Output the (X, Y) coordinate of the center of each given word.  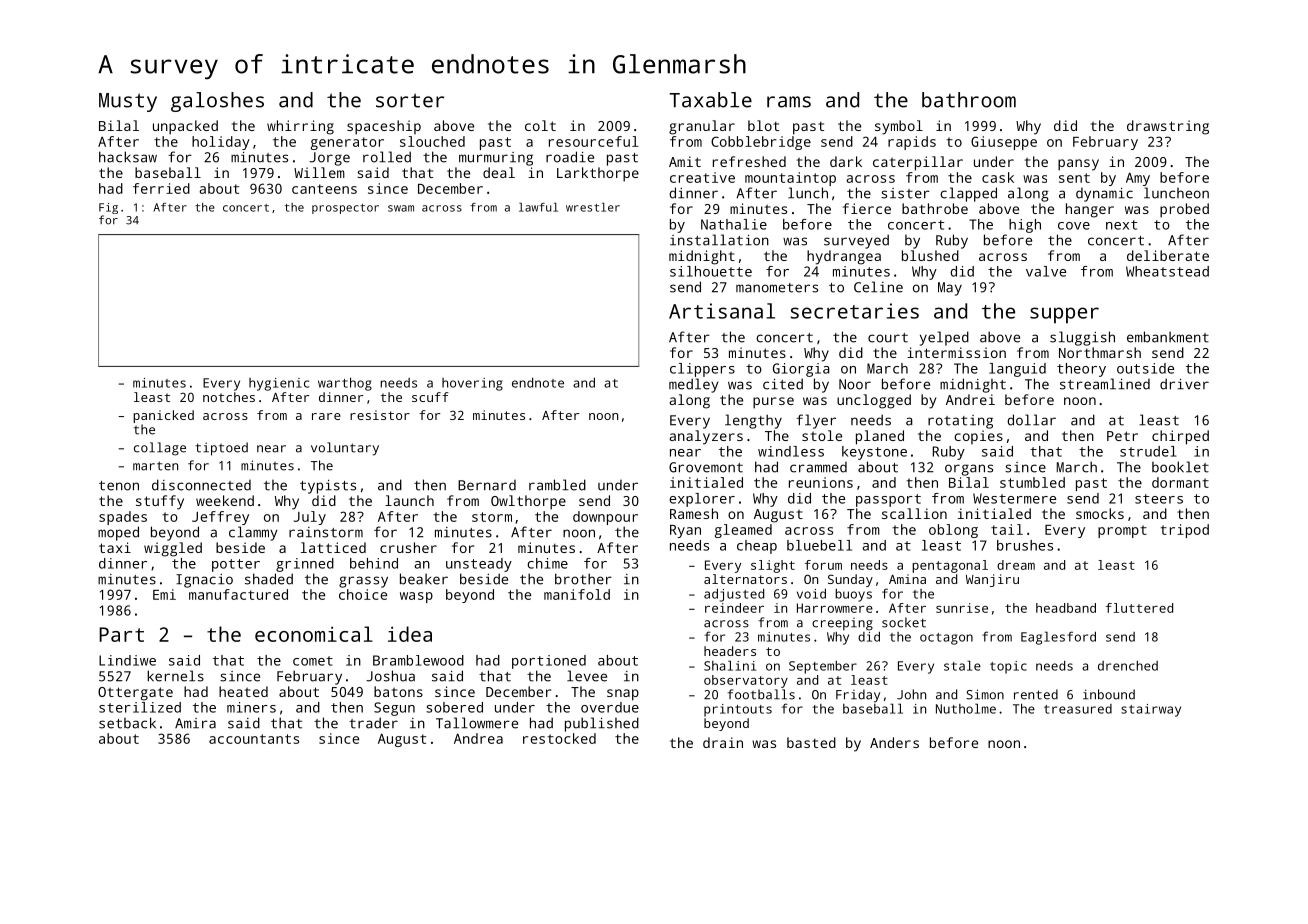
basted (811, 742)
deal (499, 172)
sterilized (140, 707)
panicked (163, 416)
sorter (410, 101)
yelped (944, 338)
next (1121, 225)
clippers (702, 370)
